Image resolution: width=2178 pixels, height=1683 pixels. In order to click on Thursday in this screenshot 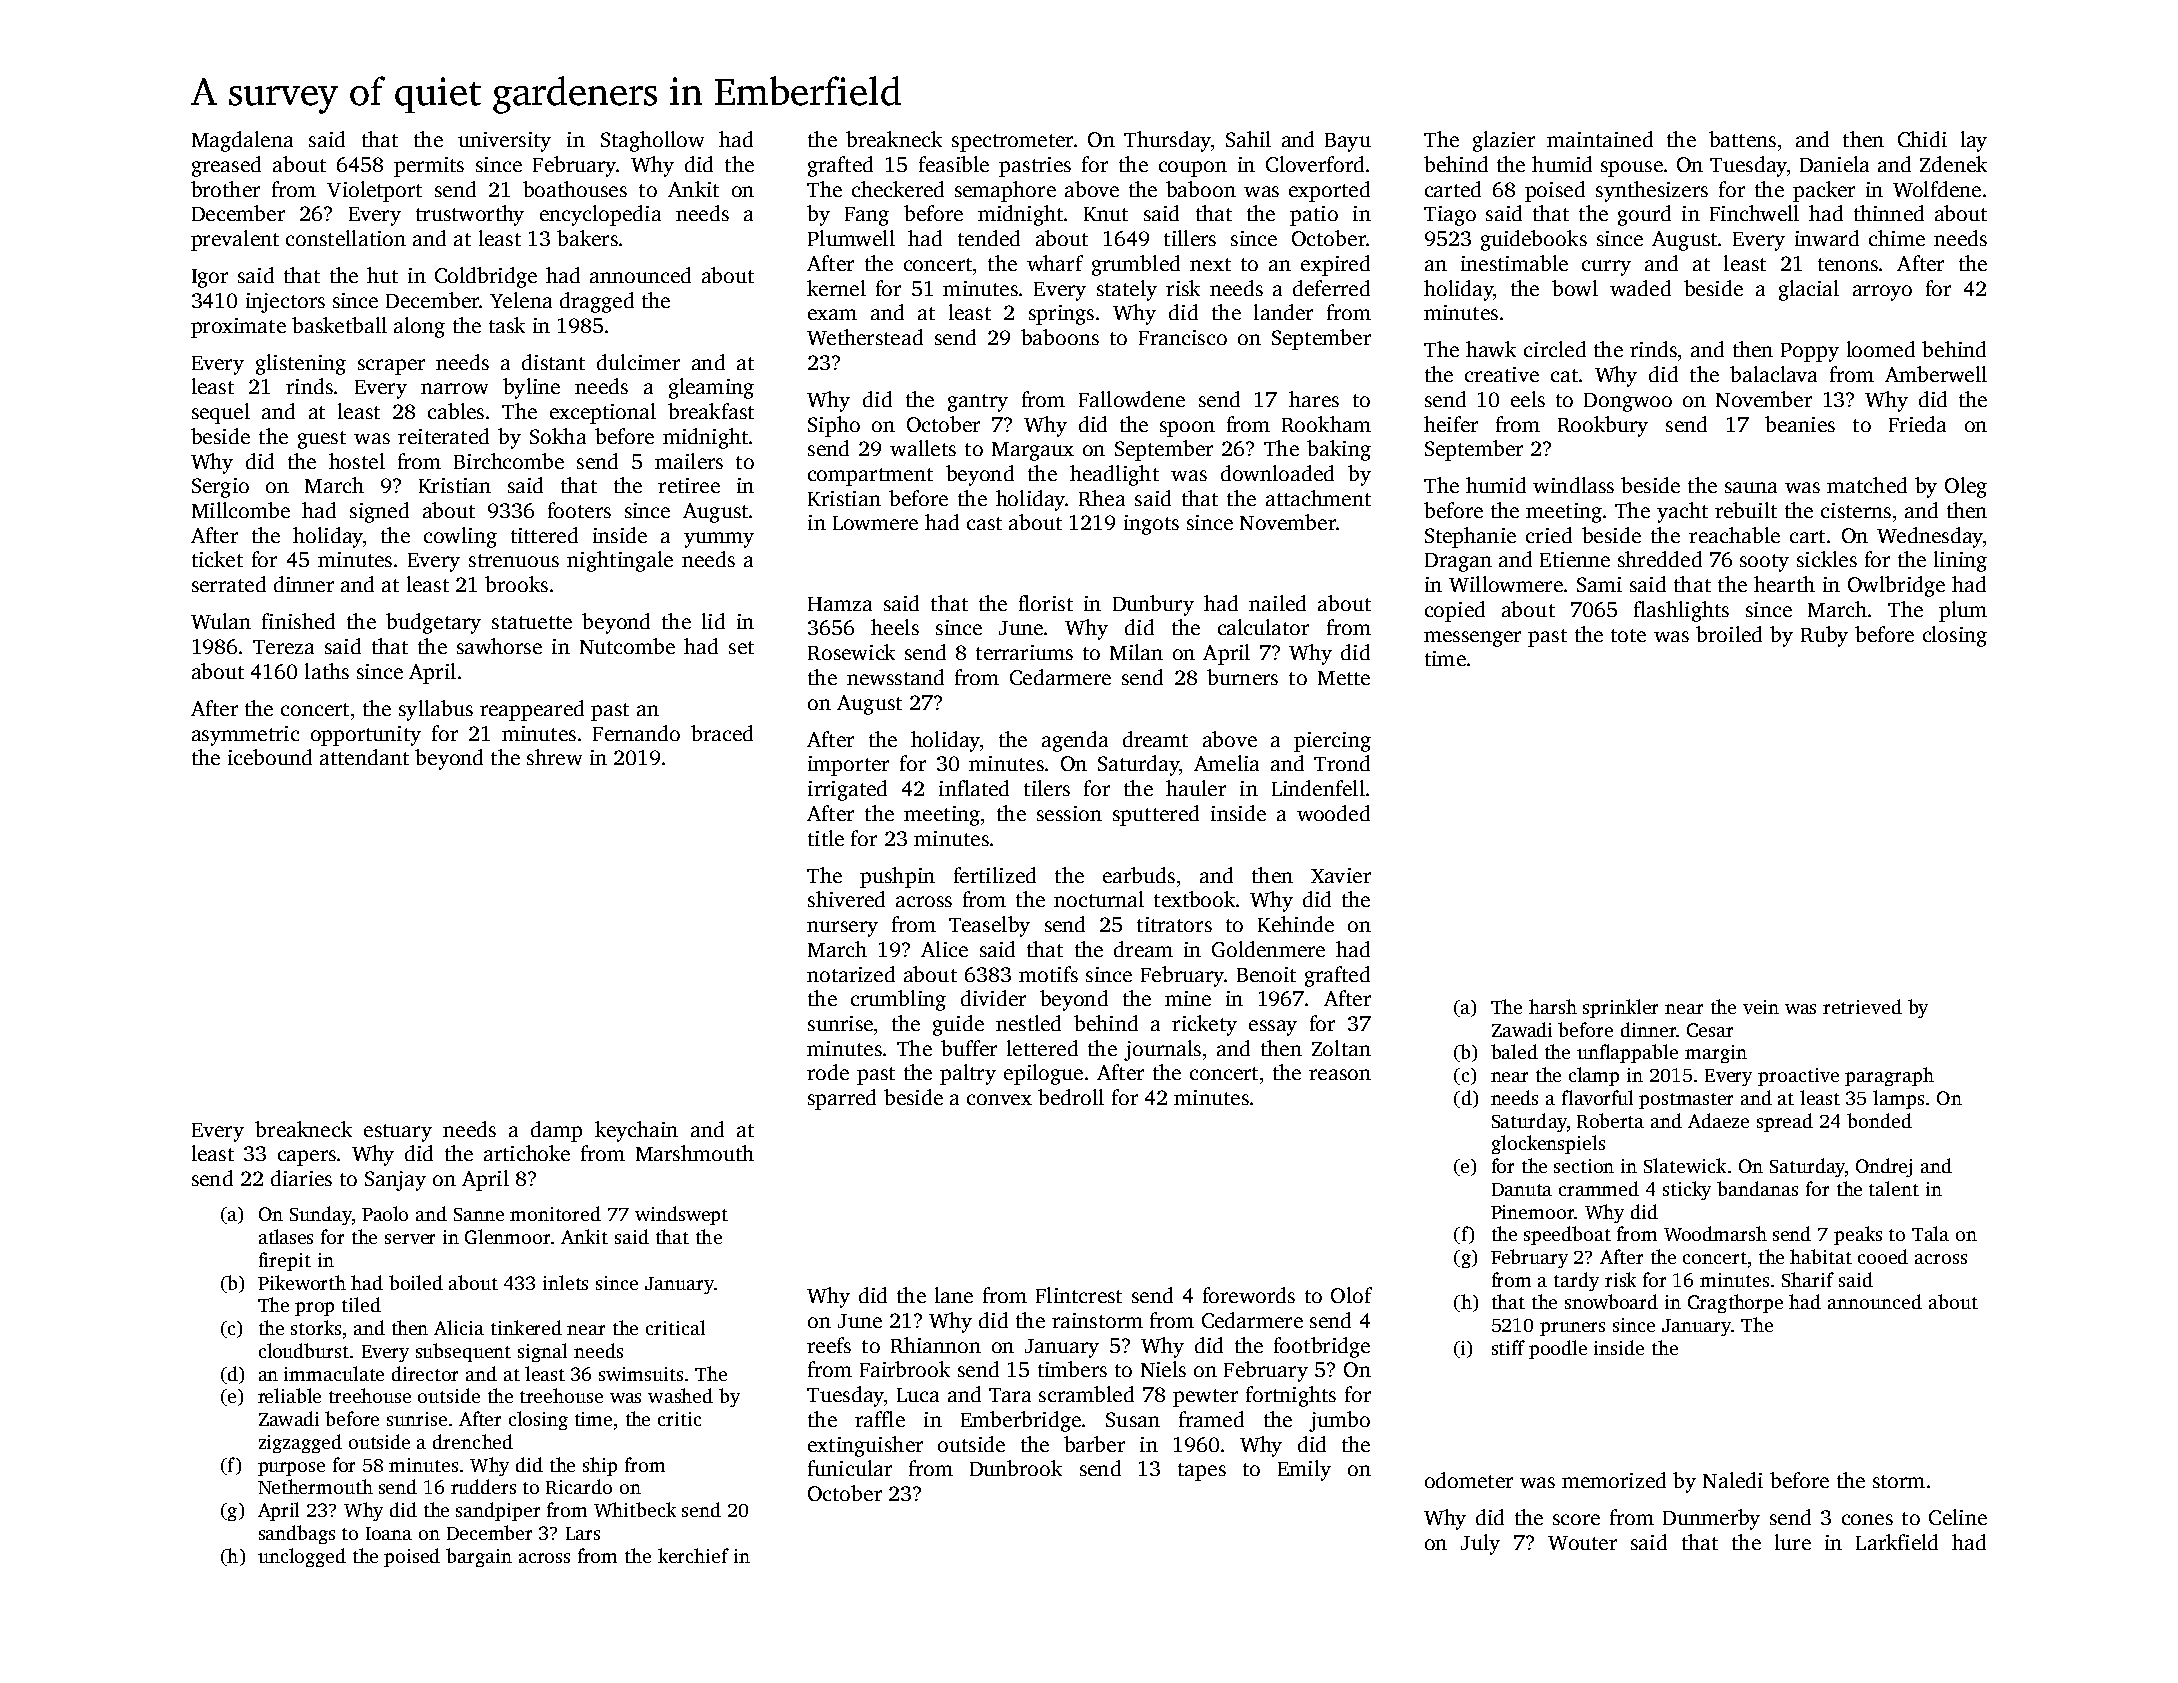, I will do `click(1167, 141)`.
